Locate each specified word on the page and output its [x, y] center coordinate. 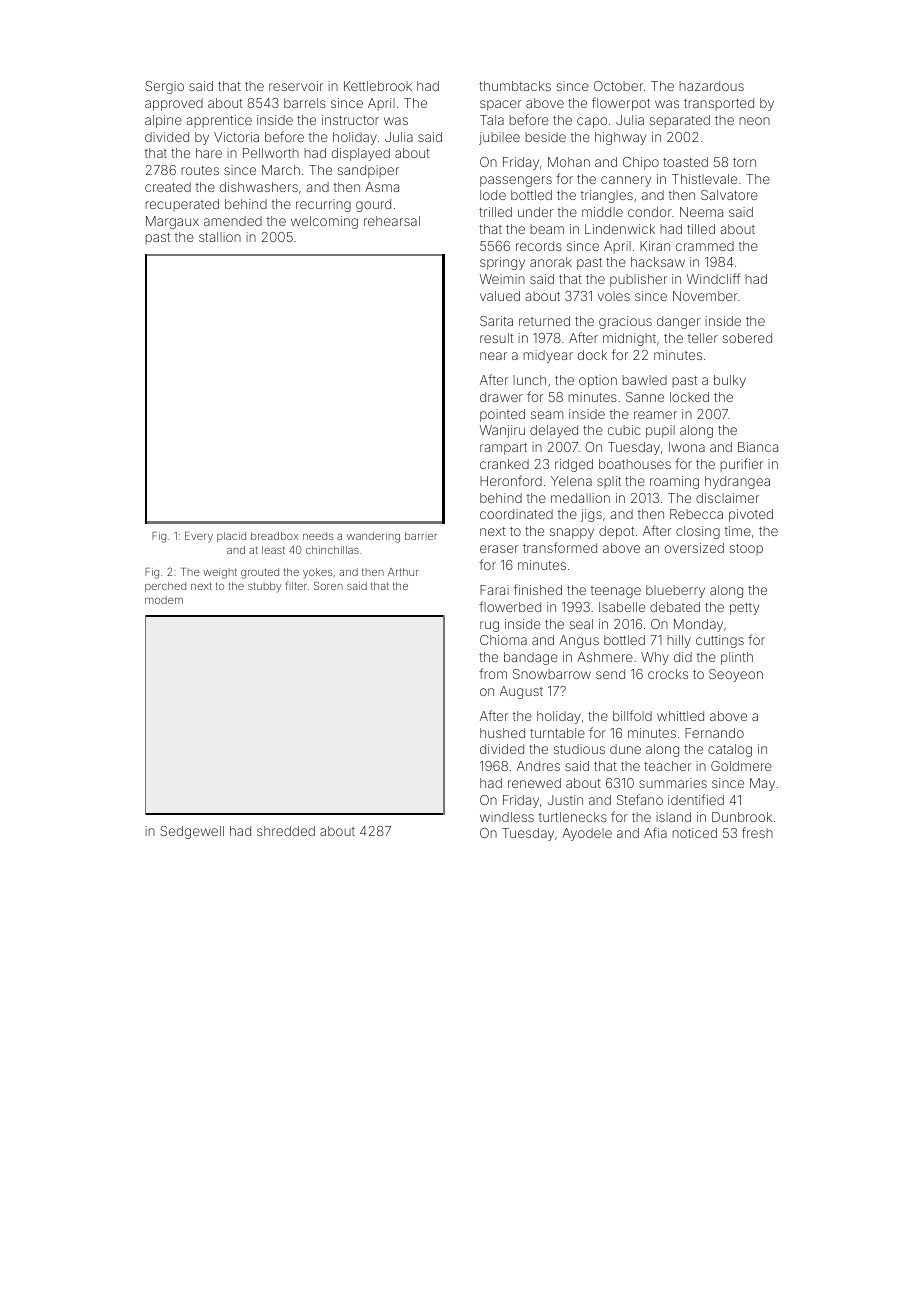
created [168, 187]
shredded [286, 831]
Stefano [640, 799]
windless [507, 817]
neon [754, 121]
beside [545, 137]
